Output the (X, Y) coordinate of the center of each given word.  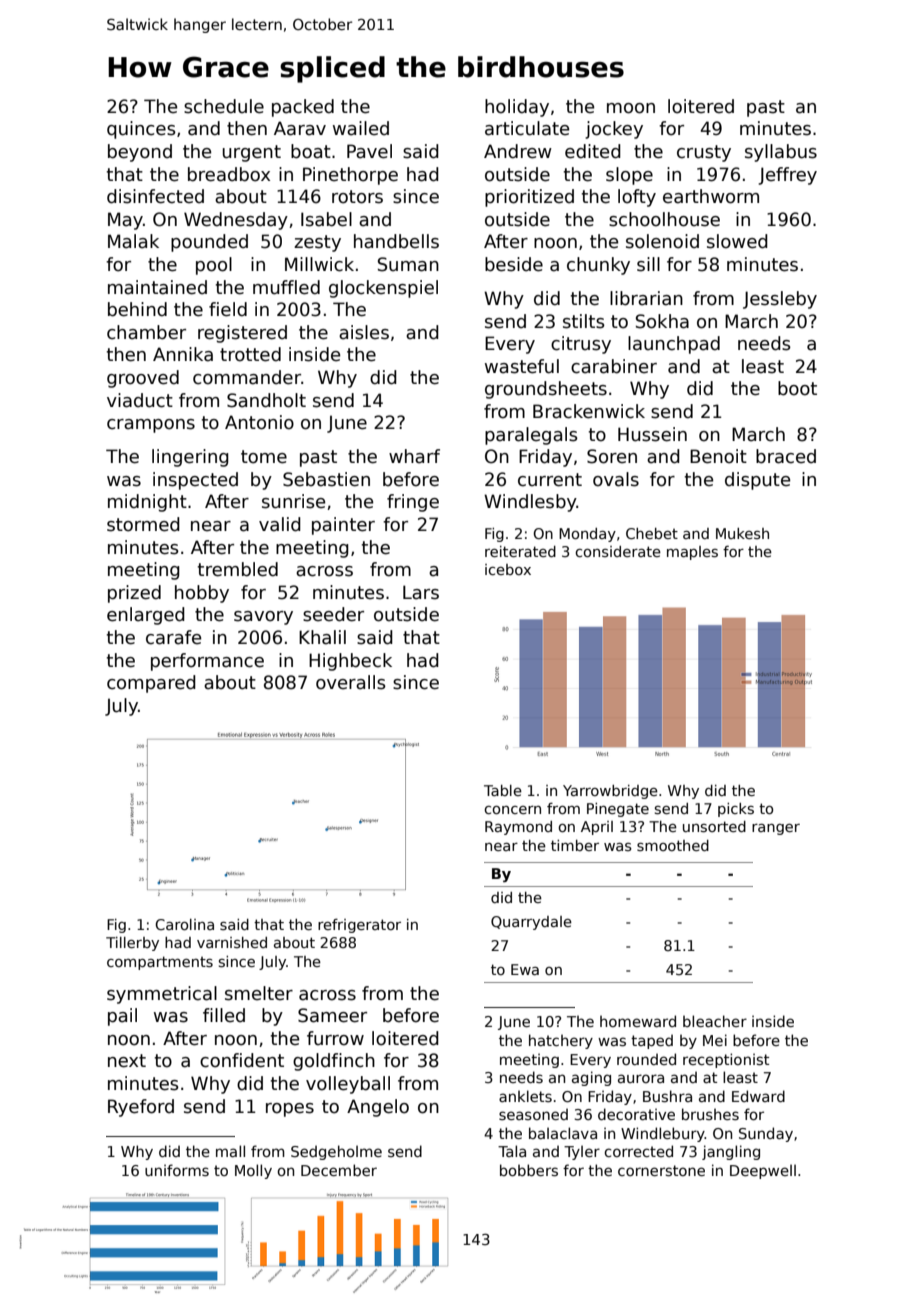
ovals (616, 479)
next (127, 1061)
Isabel (326, 219)
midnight (147, 503)
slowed (737, 241)
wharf (414, 456)
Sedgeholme (336, 1152)
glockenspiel (383, 289)
